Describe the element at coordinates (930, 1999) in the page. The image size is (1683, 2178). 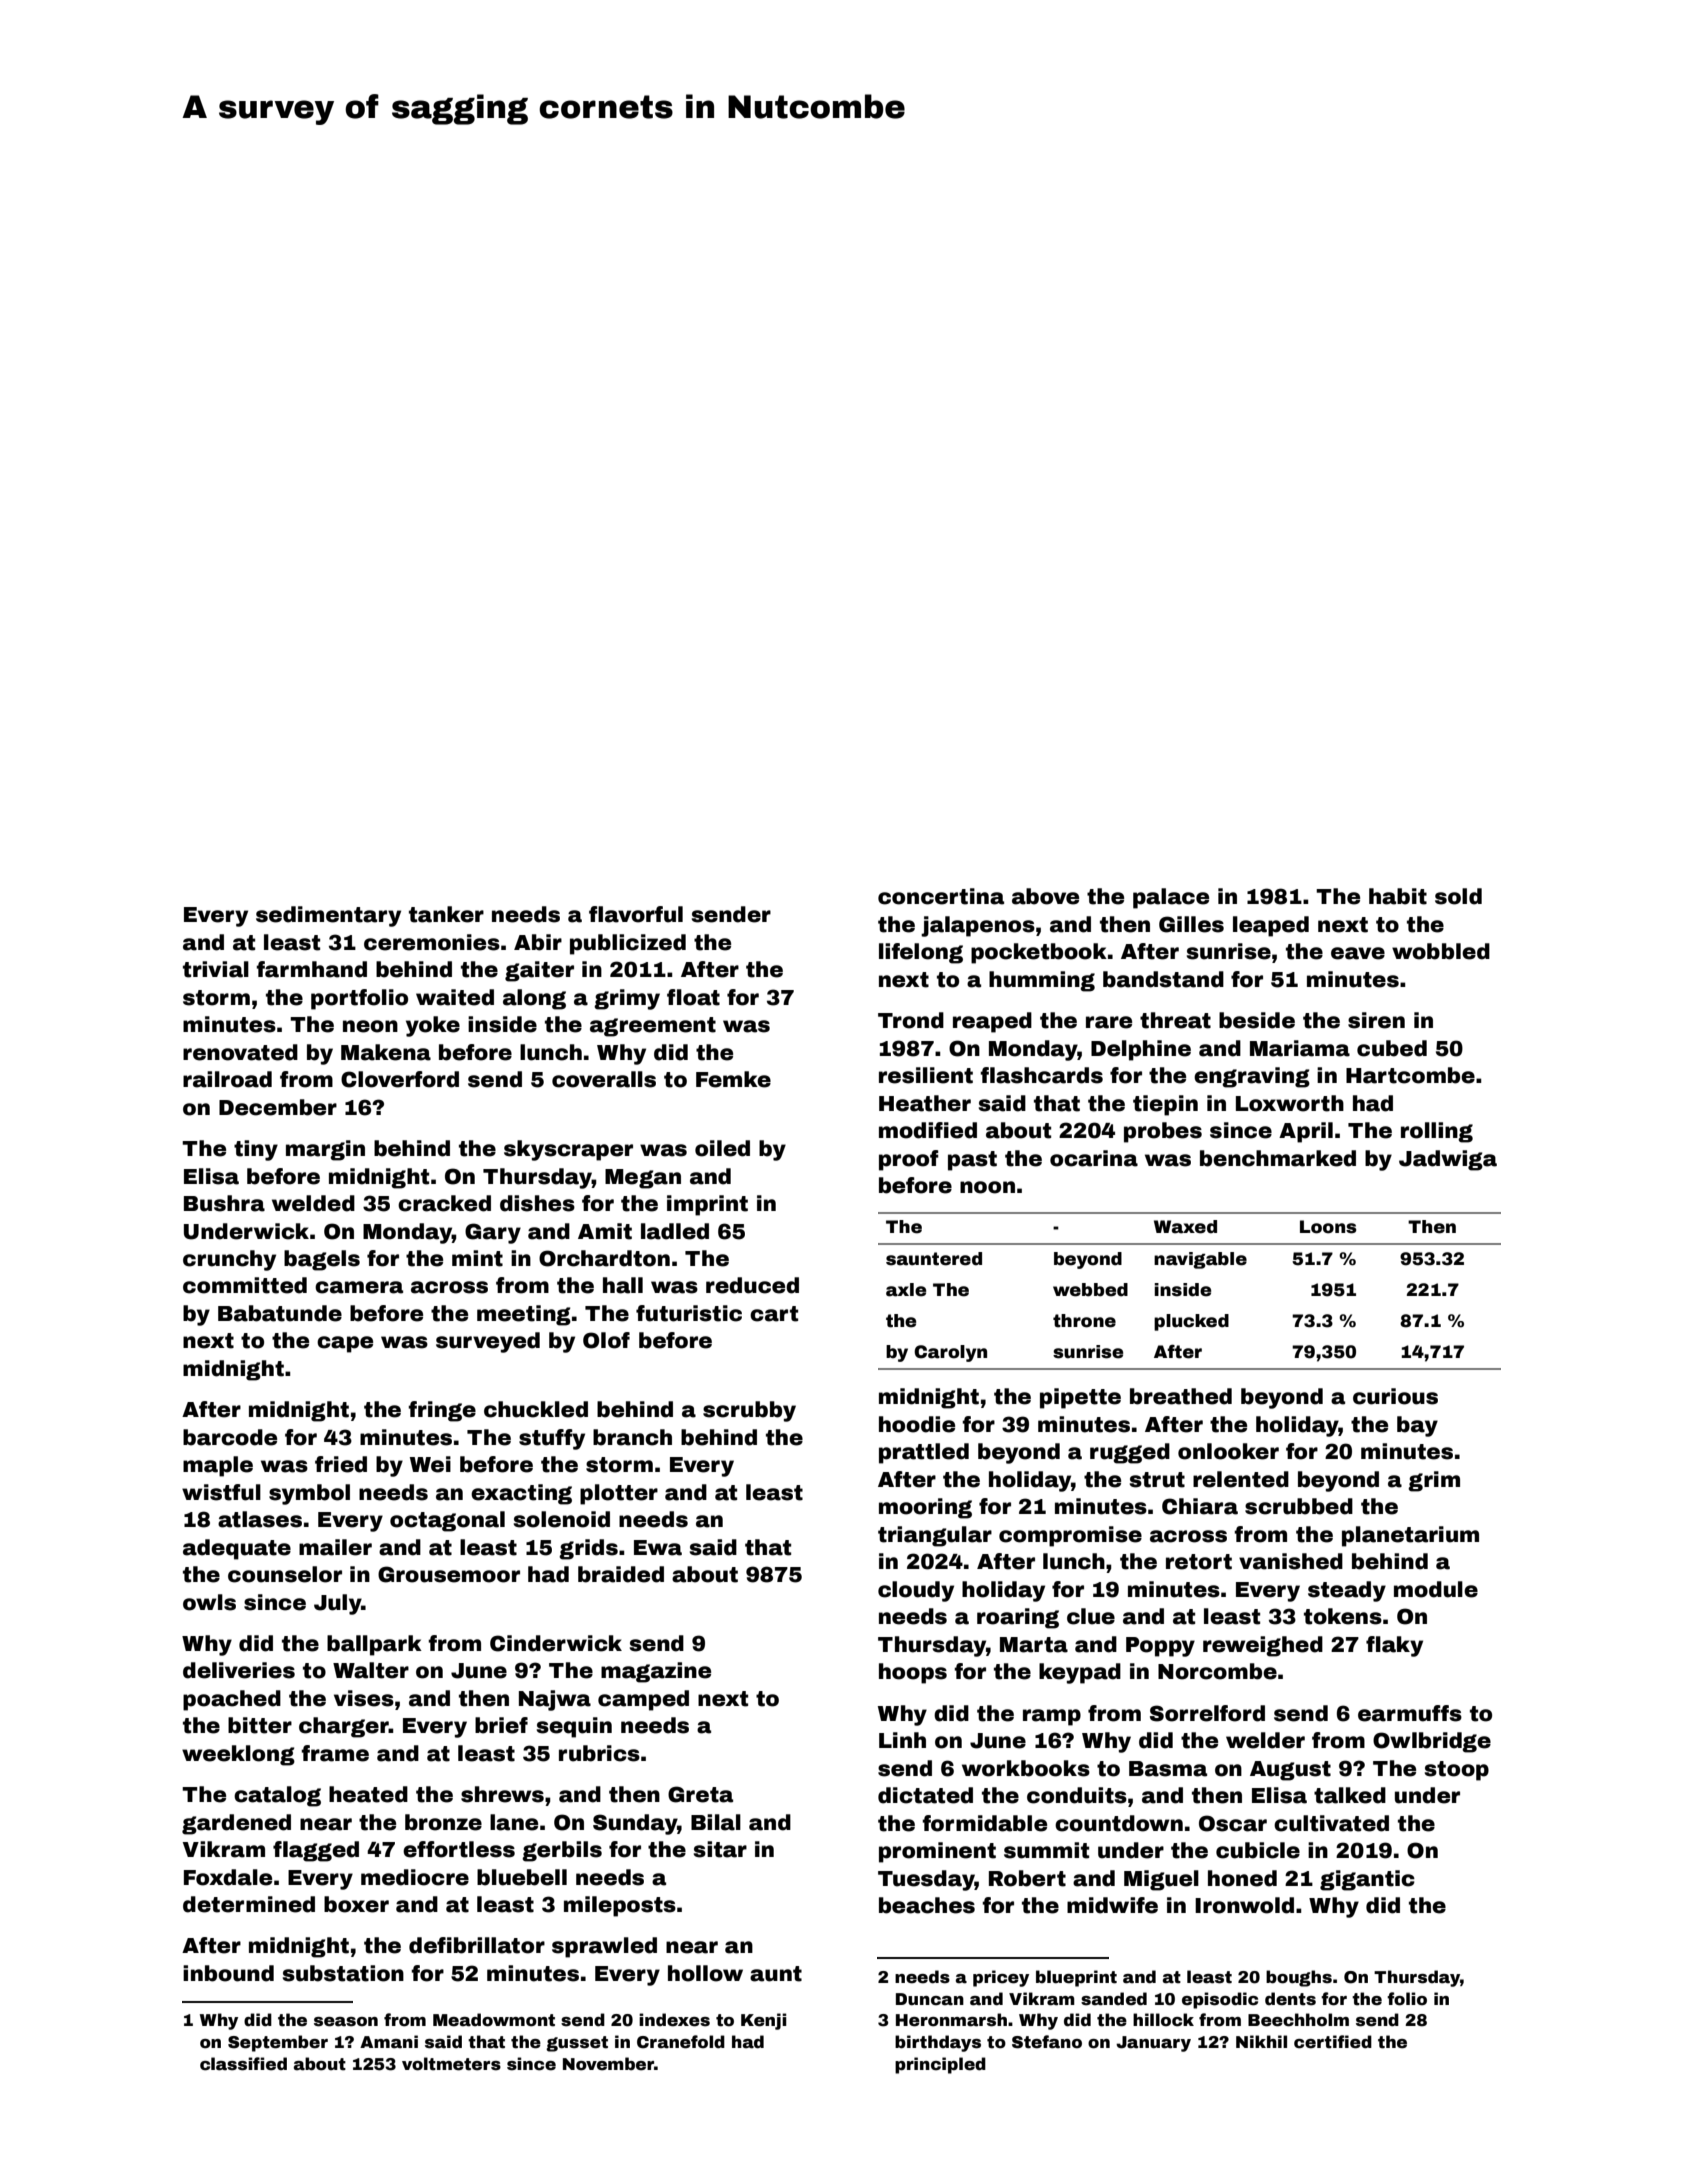
I see `Duncan` at that location.
